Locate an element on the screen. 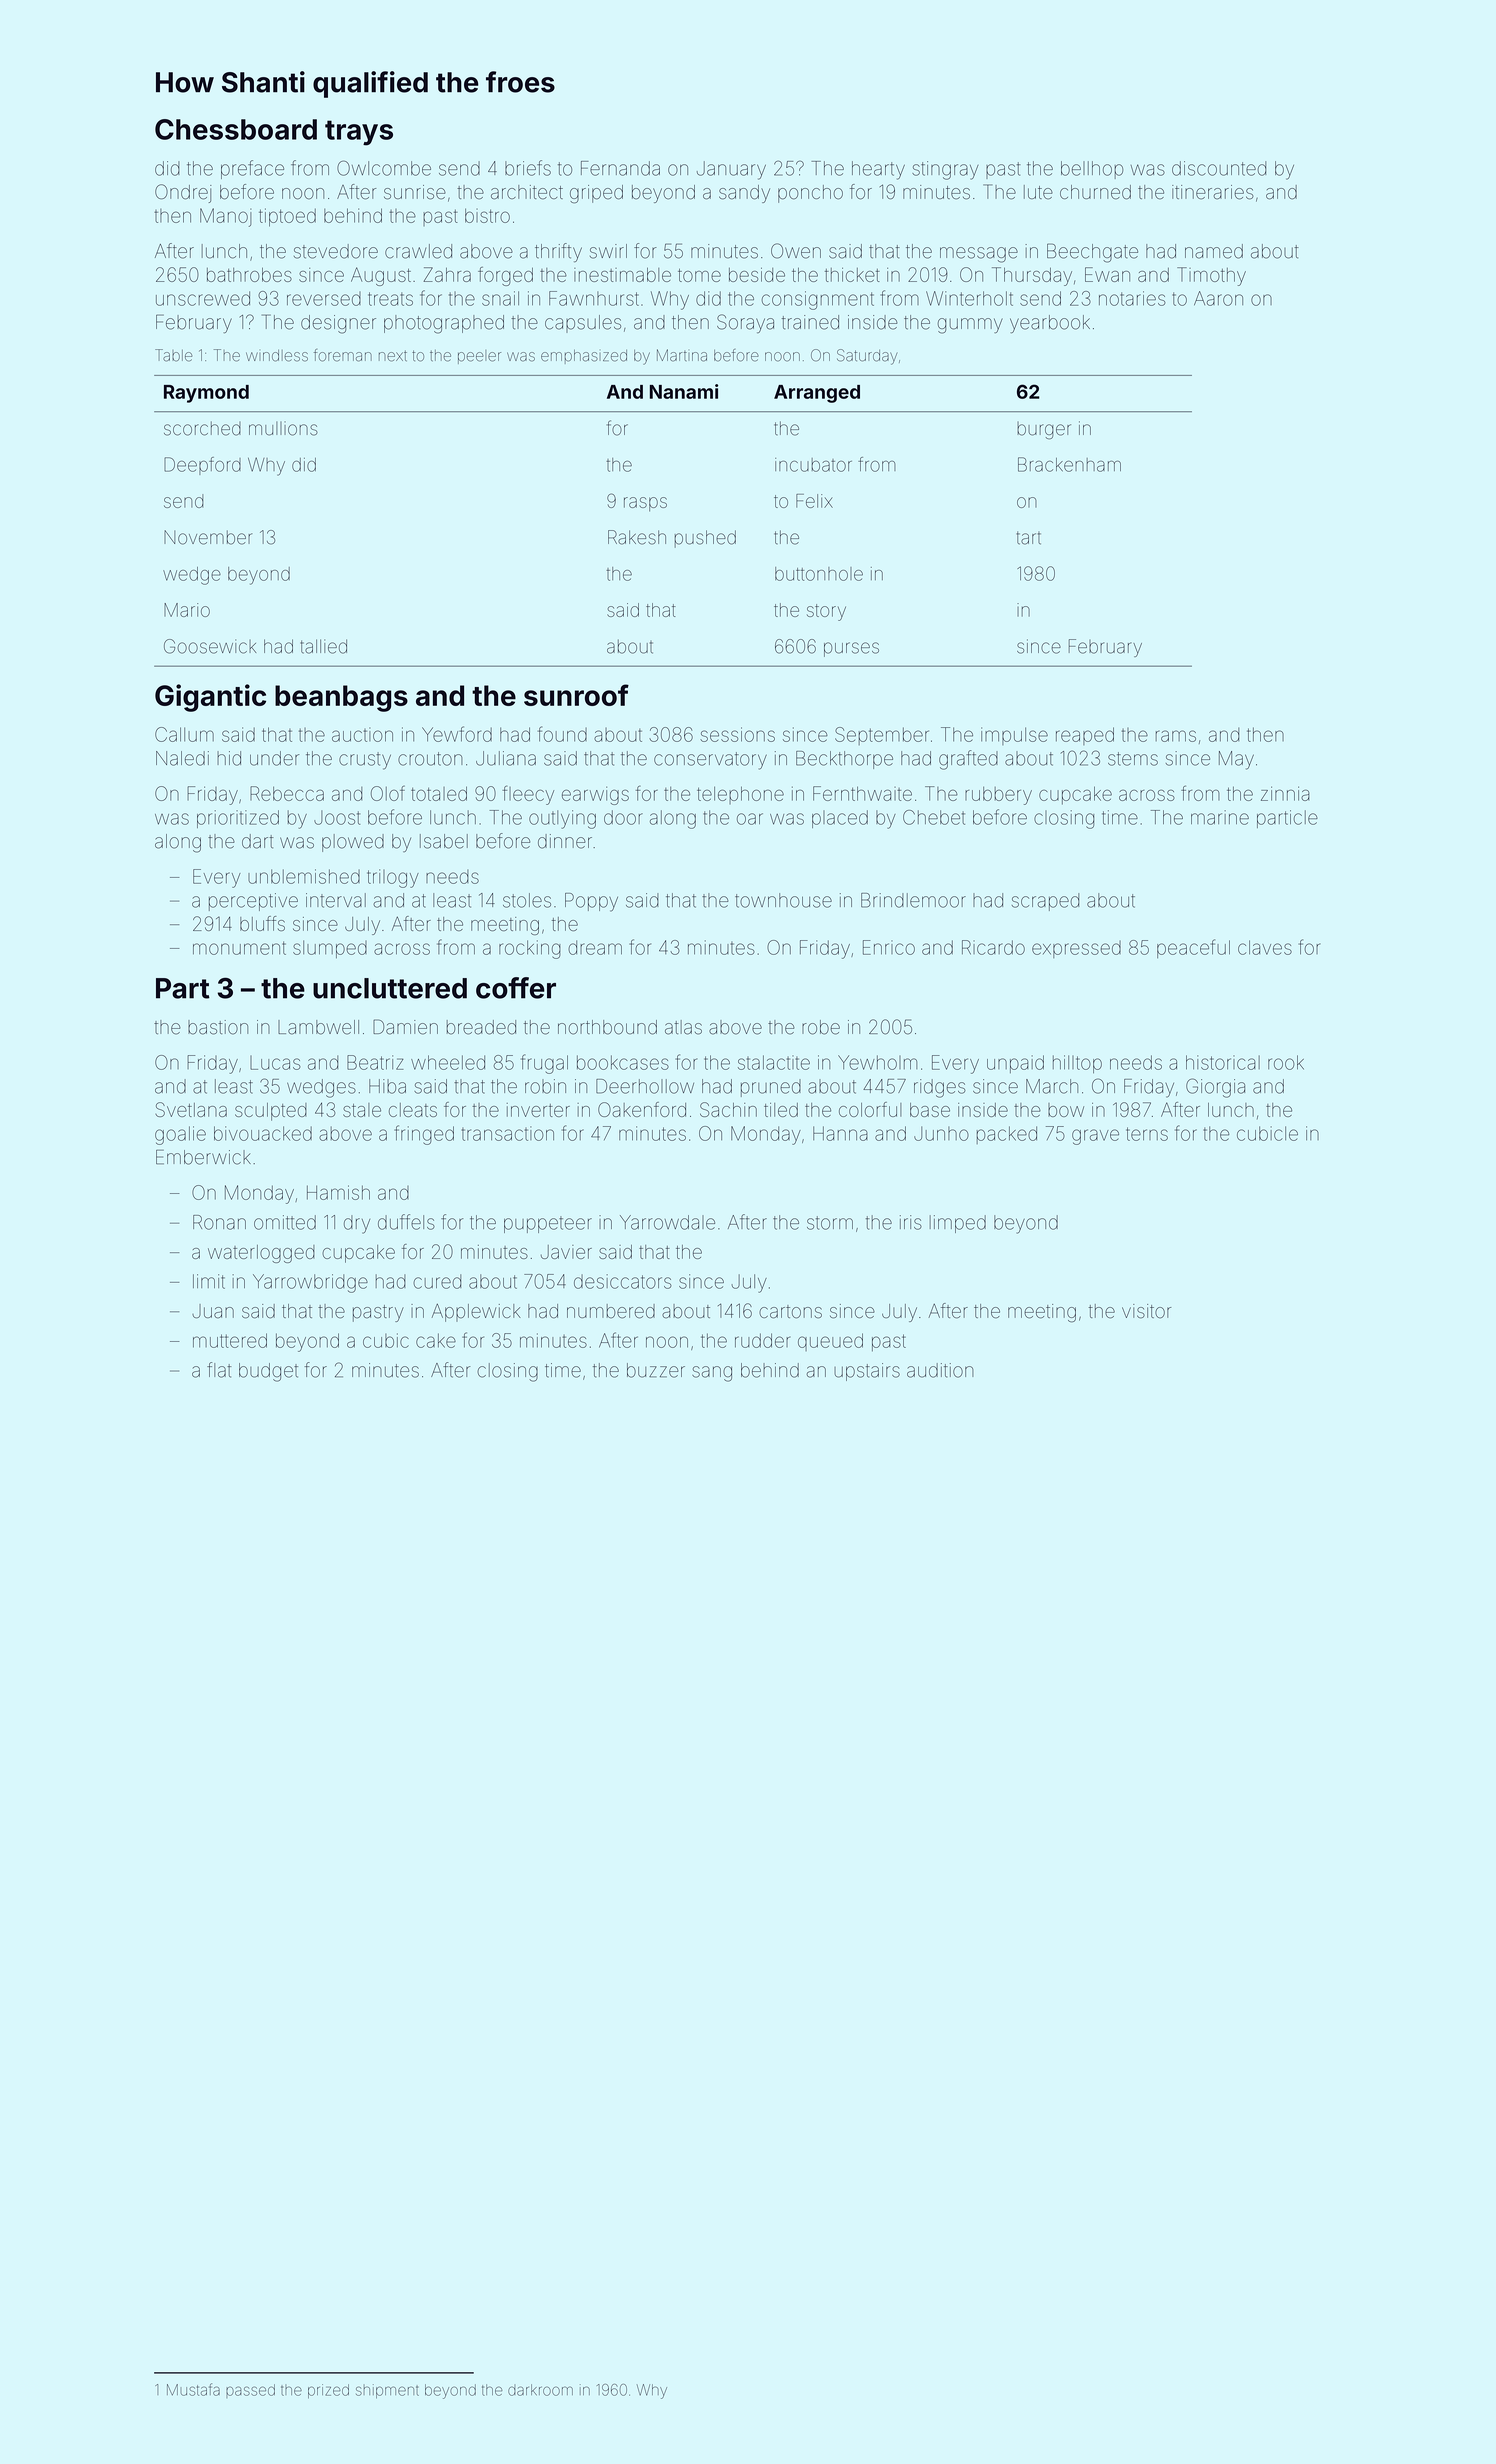 The width and height of the screenshot is (1496, 2464). budget is located at coordinates (268, 1372).
